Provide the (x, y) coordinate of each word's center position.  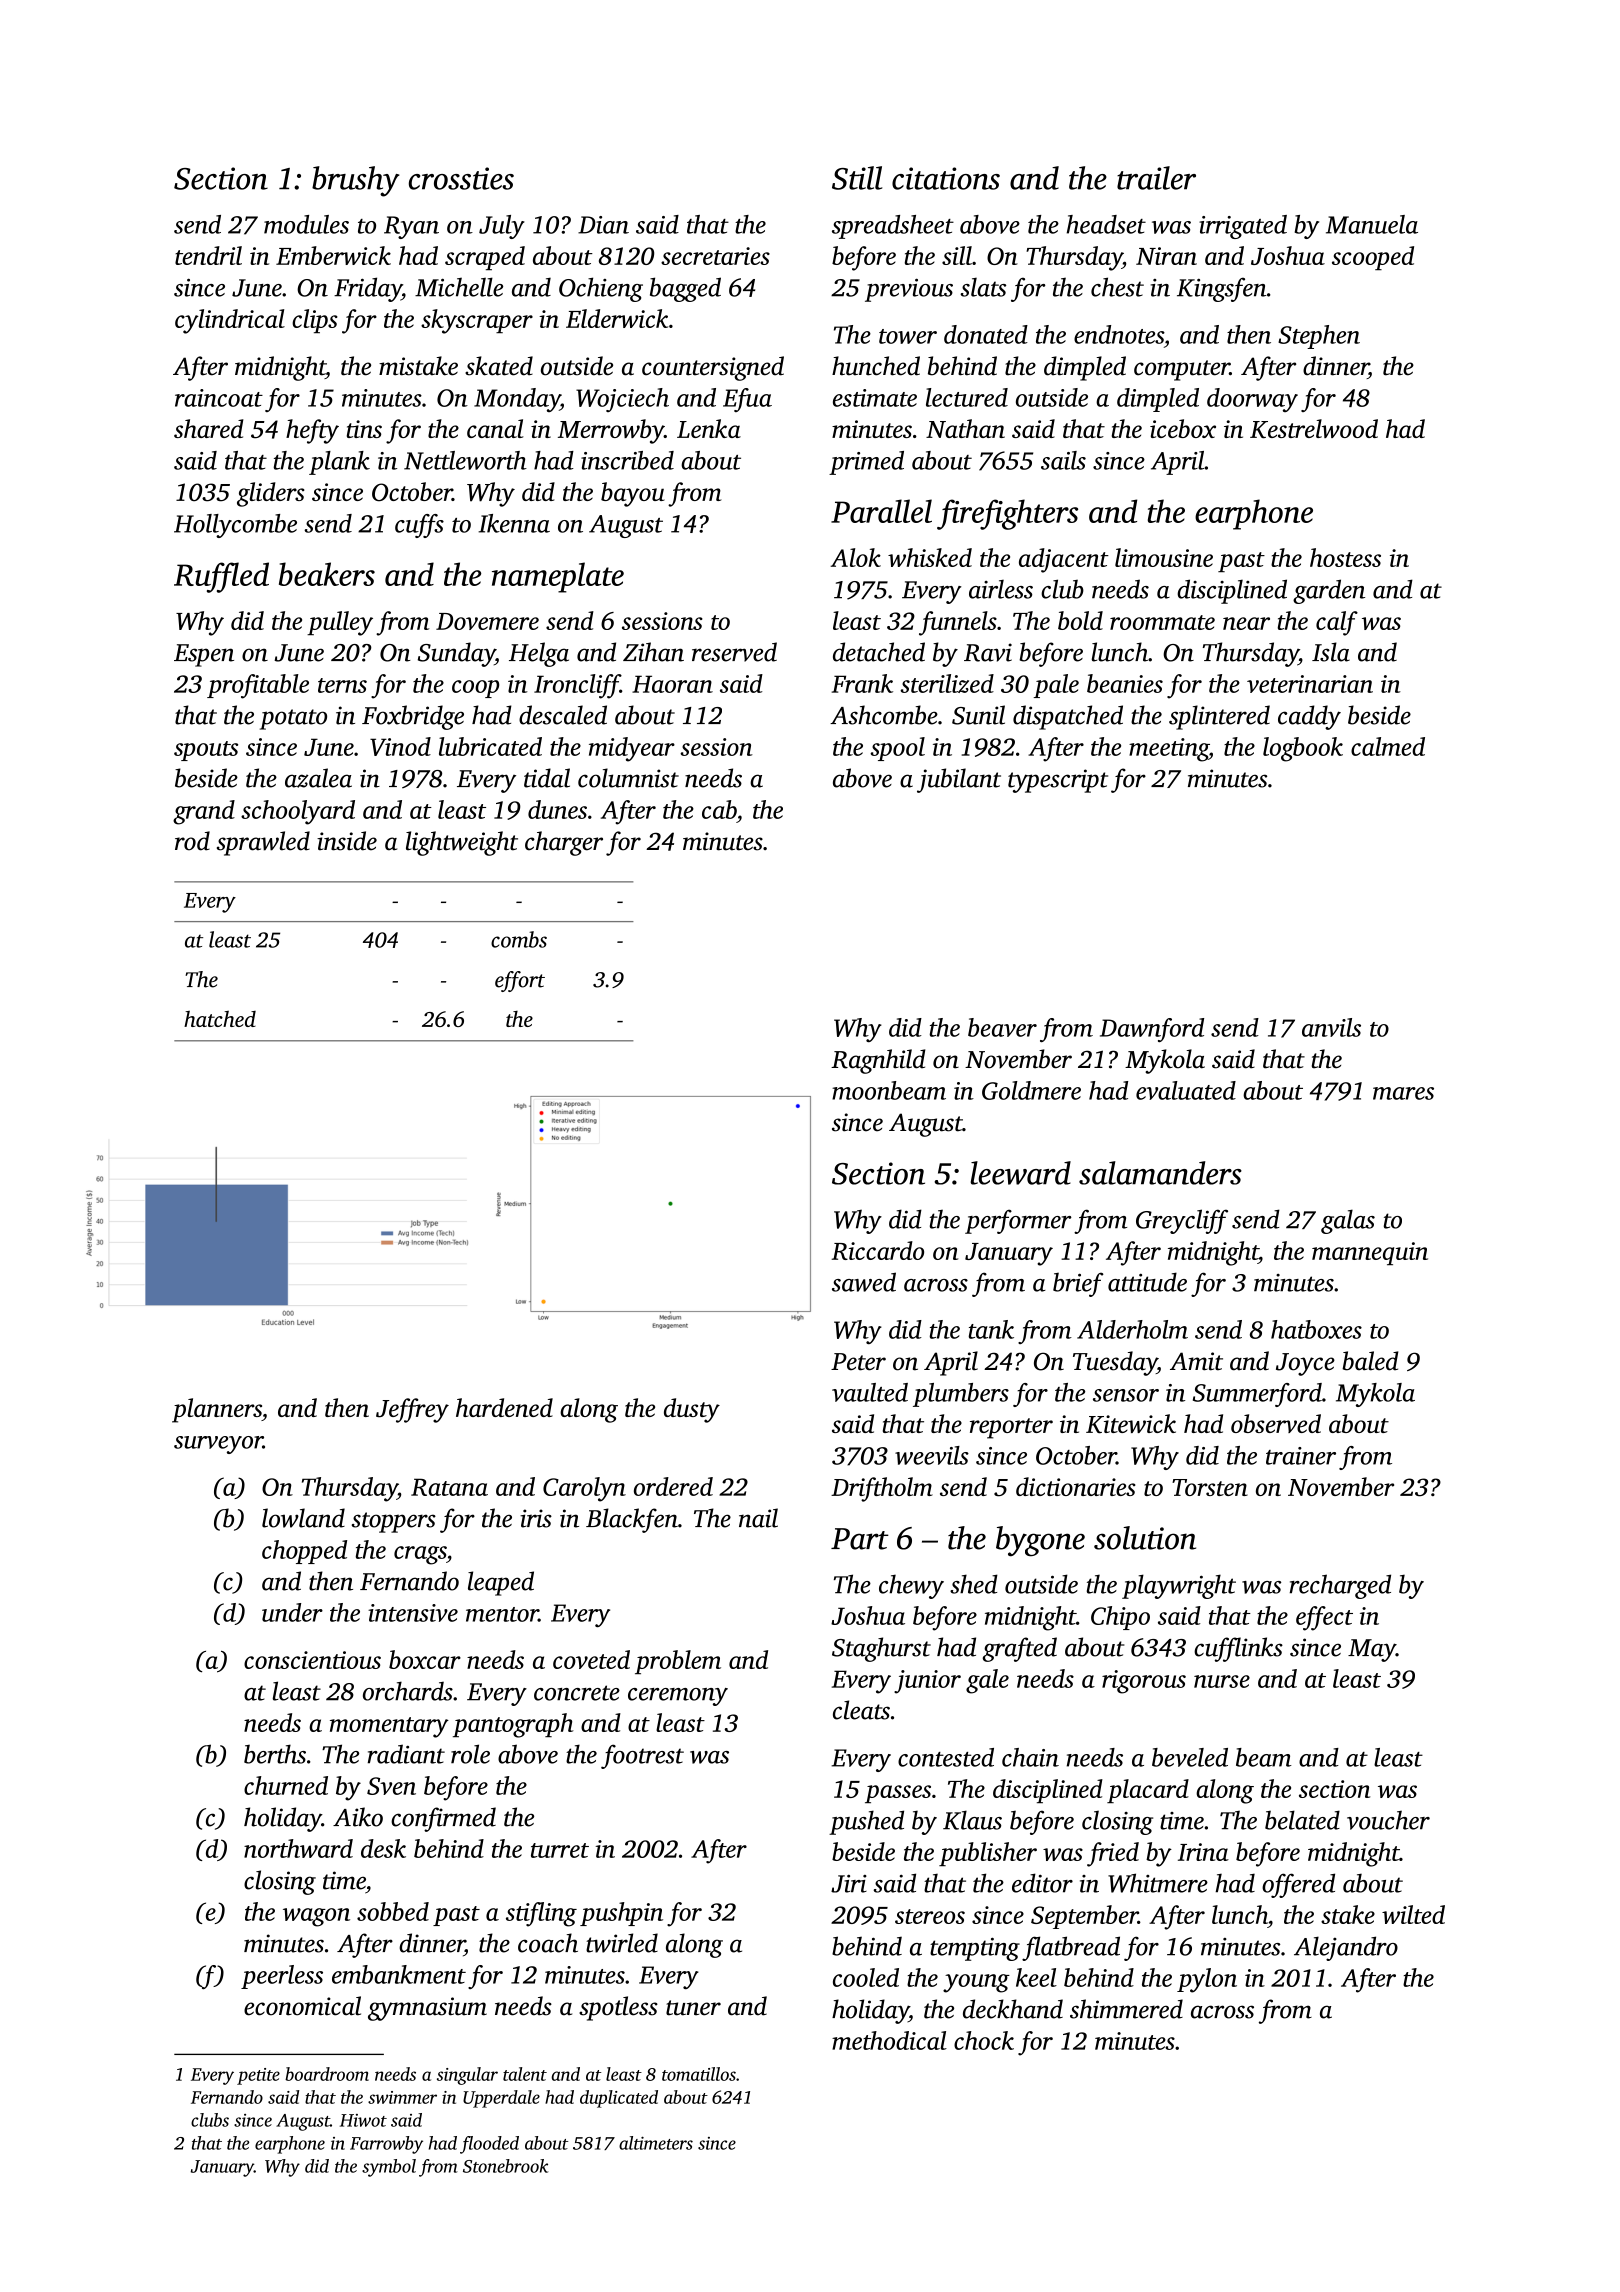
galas (1348, 1221)
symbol (389, 2168)
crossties (461, 178)
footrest (642, 1756)
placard (1148, 1791)
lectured (967, 397)
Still (857, 178)
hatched (220, 1019)
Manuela (1372, 224)
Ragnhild (878, 1061)
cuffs (419, 526)
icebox (1183, 428)
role (470, 1754)
